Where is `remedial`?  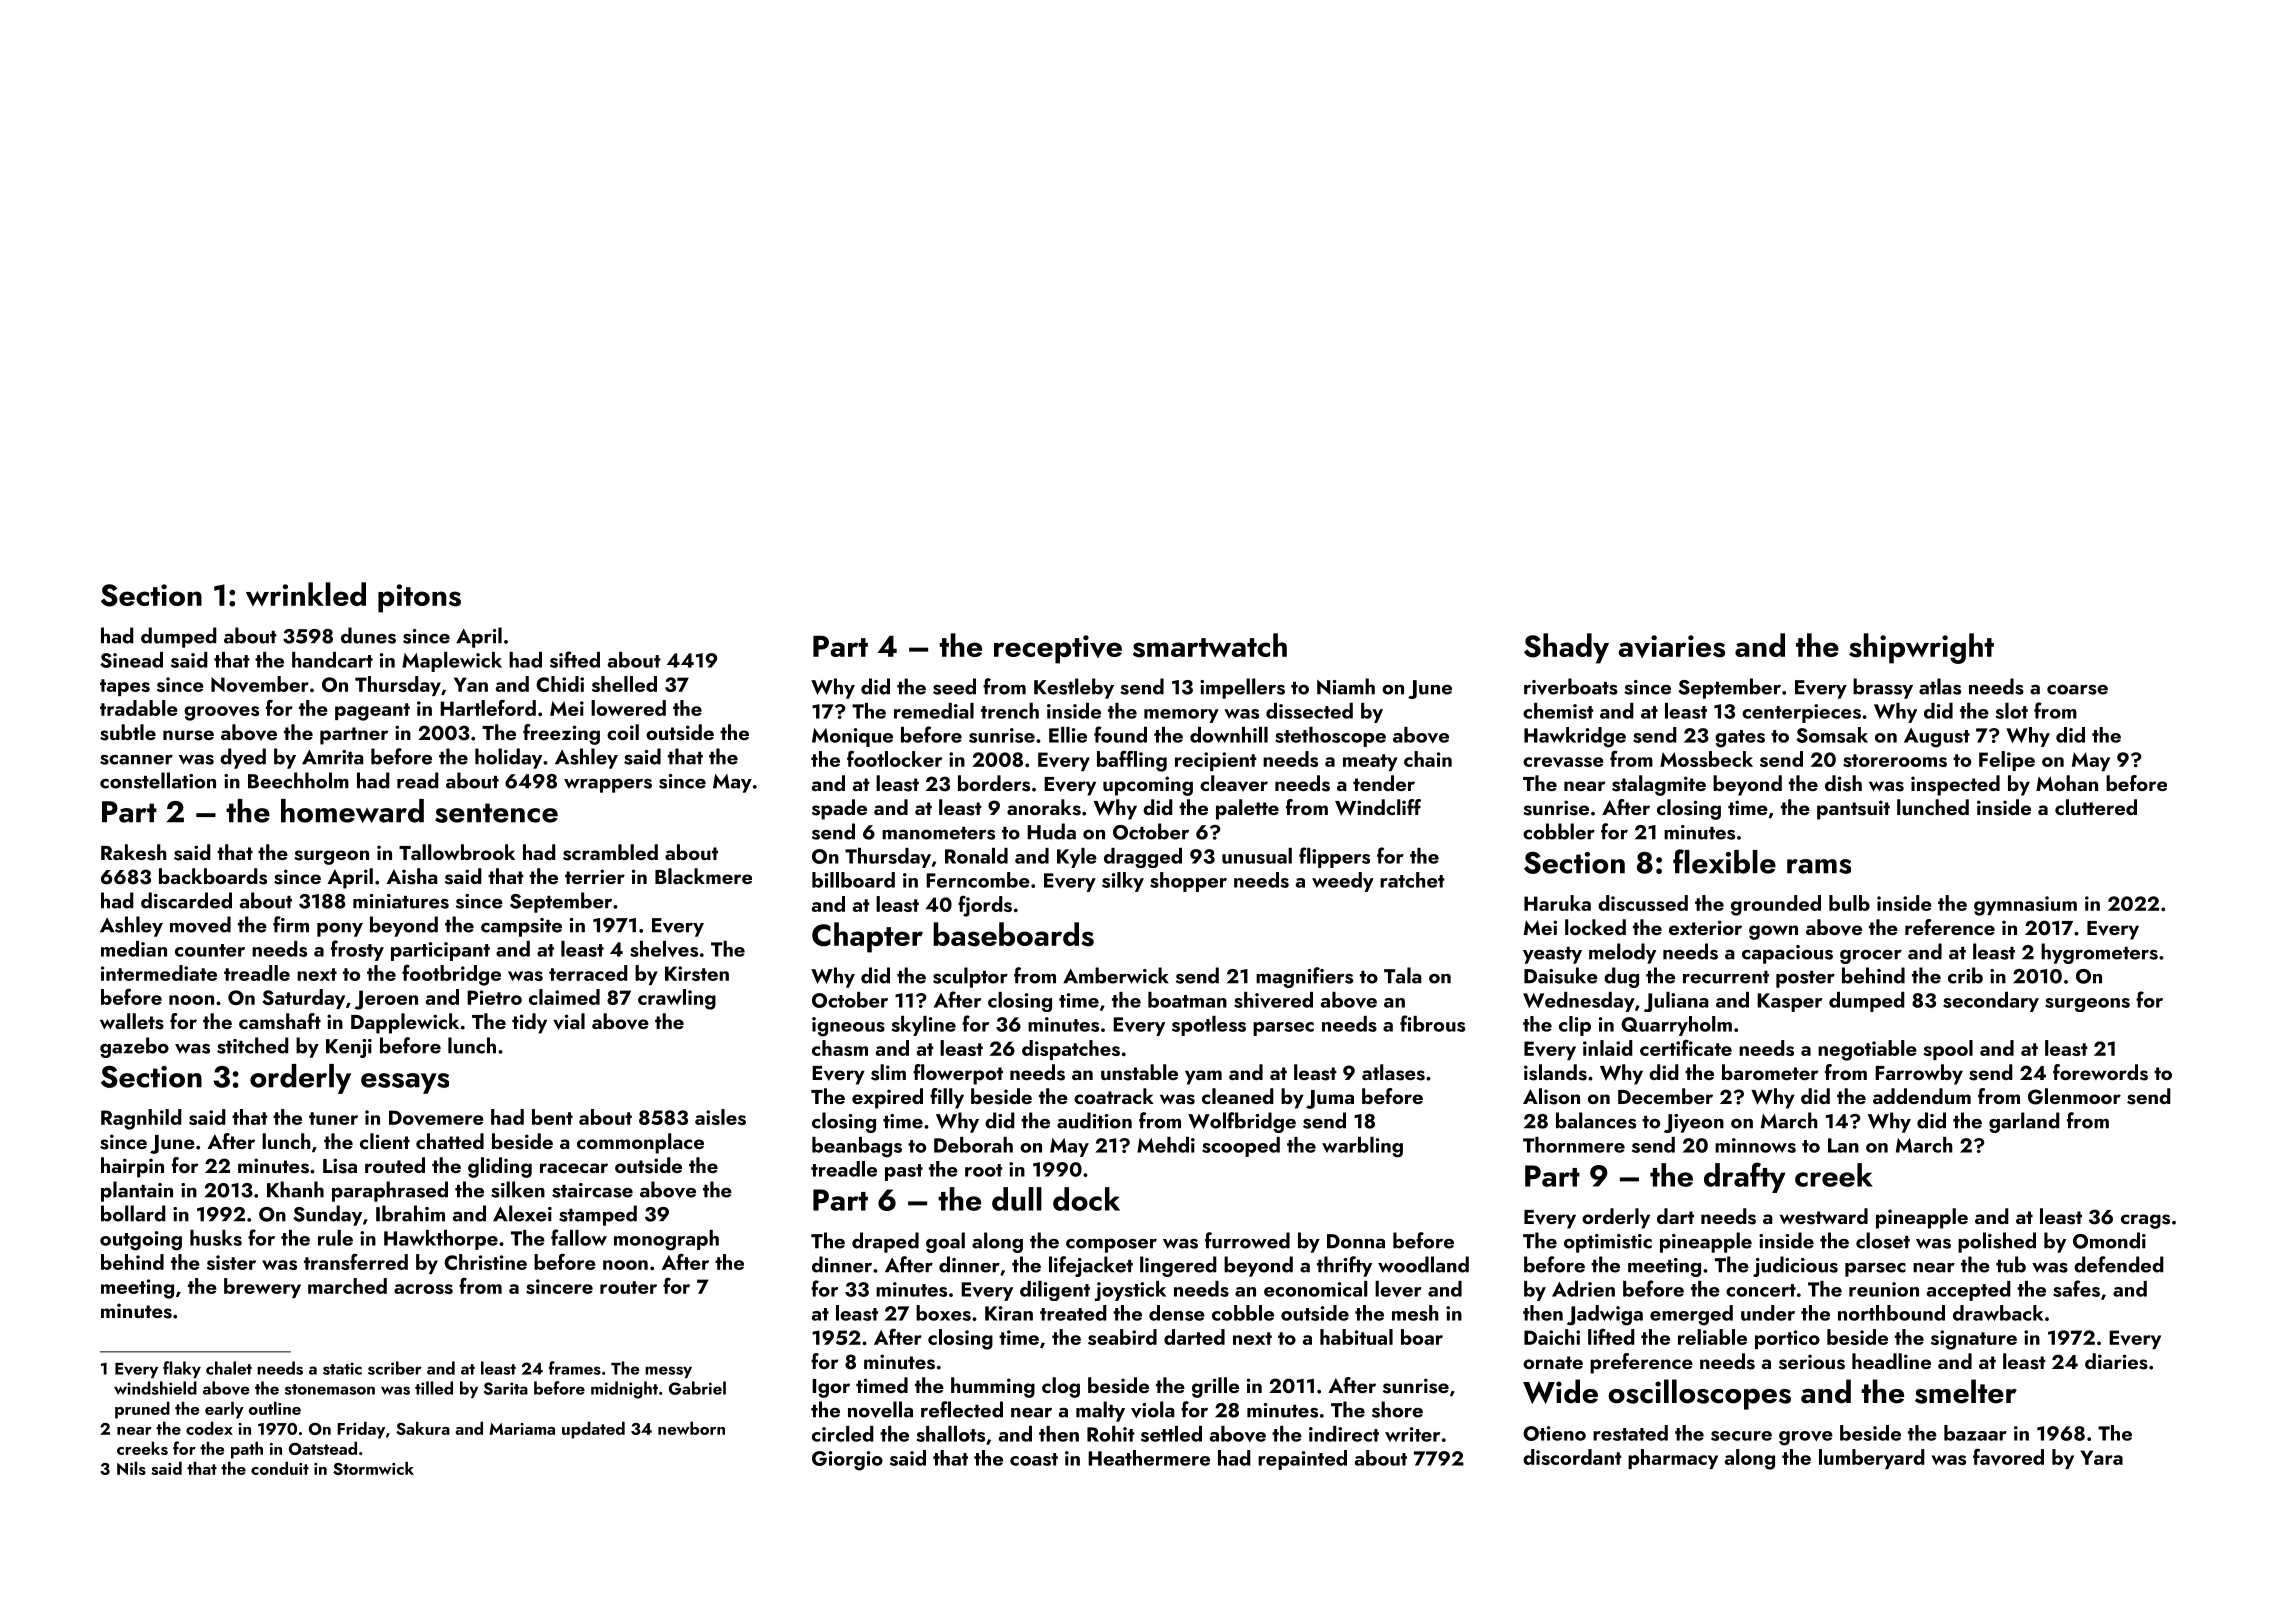 remedial is located at coordinates (934, 711).
